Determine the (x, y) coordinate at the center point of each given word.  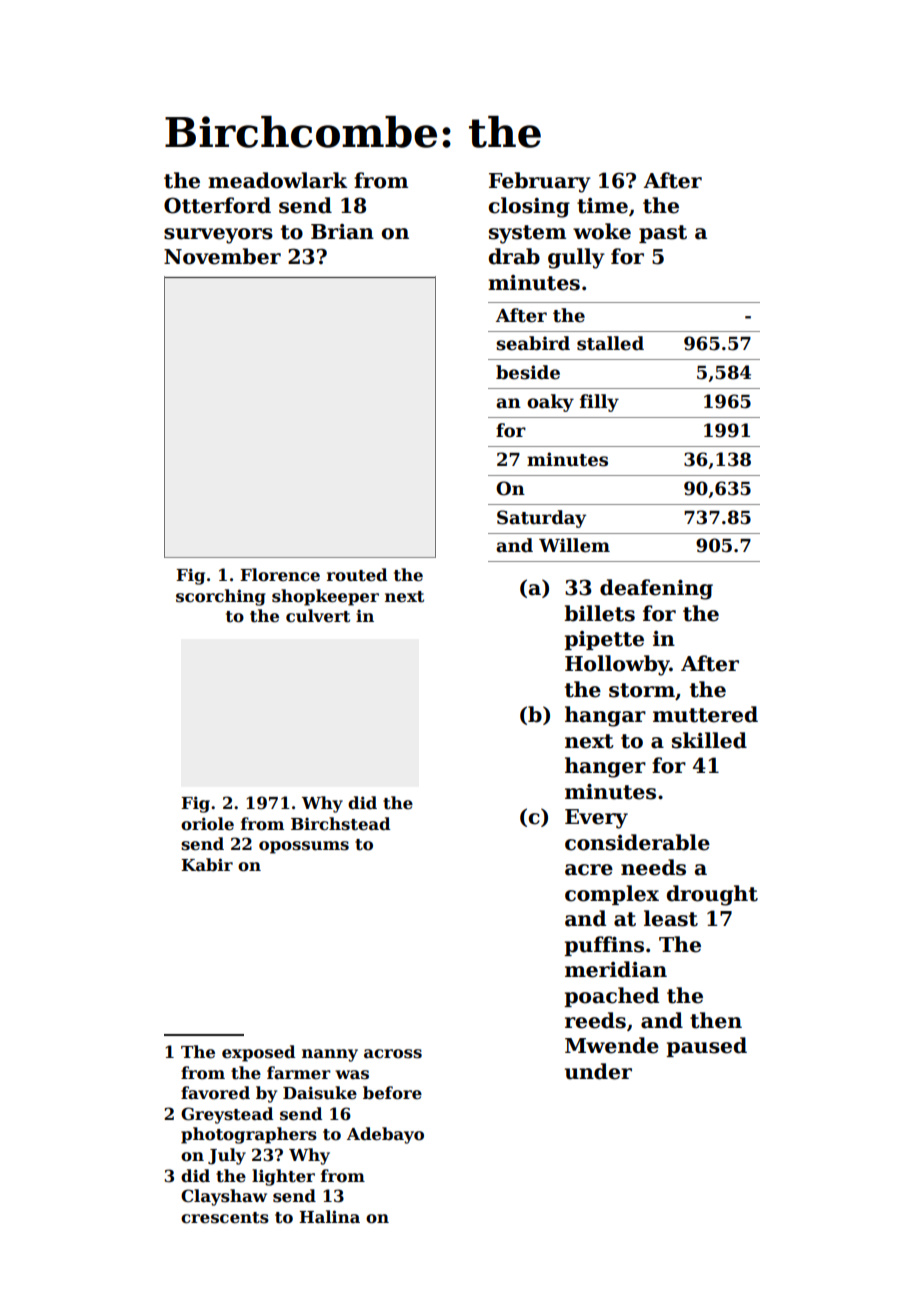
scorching (221, 597)
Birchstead (340, 824)
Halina (329, 1216)
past (663, 234)
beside (528, 372)
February (540, 182)
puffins (604, 946)
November (222, 256)
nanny (330, 1055)
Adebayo (385, 1135)
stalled (610, 343)
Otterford (217, 205)
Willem (574, 545)
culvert (318, 616)
